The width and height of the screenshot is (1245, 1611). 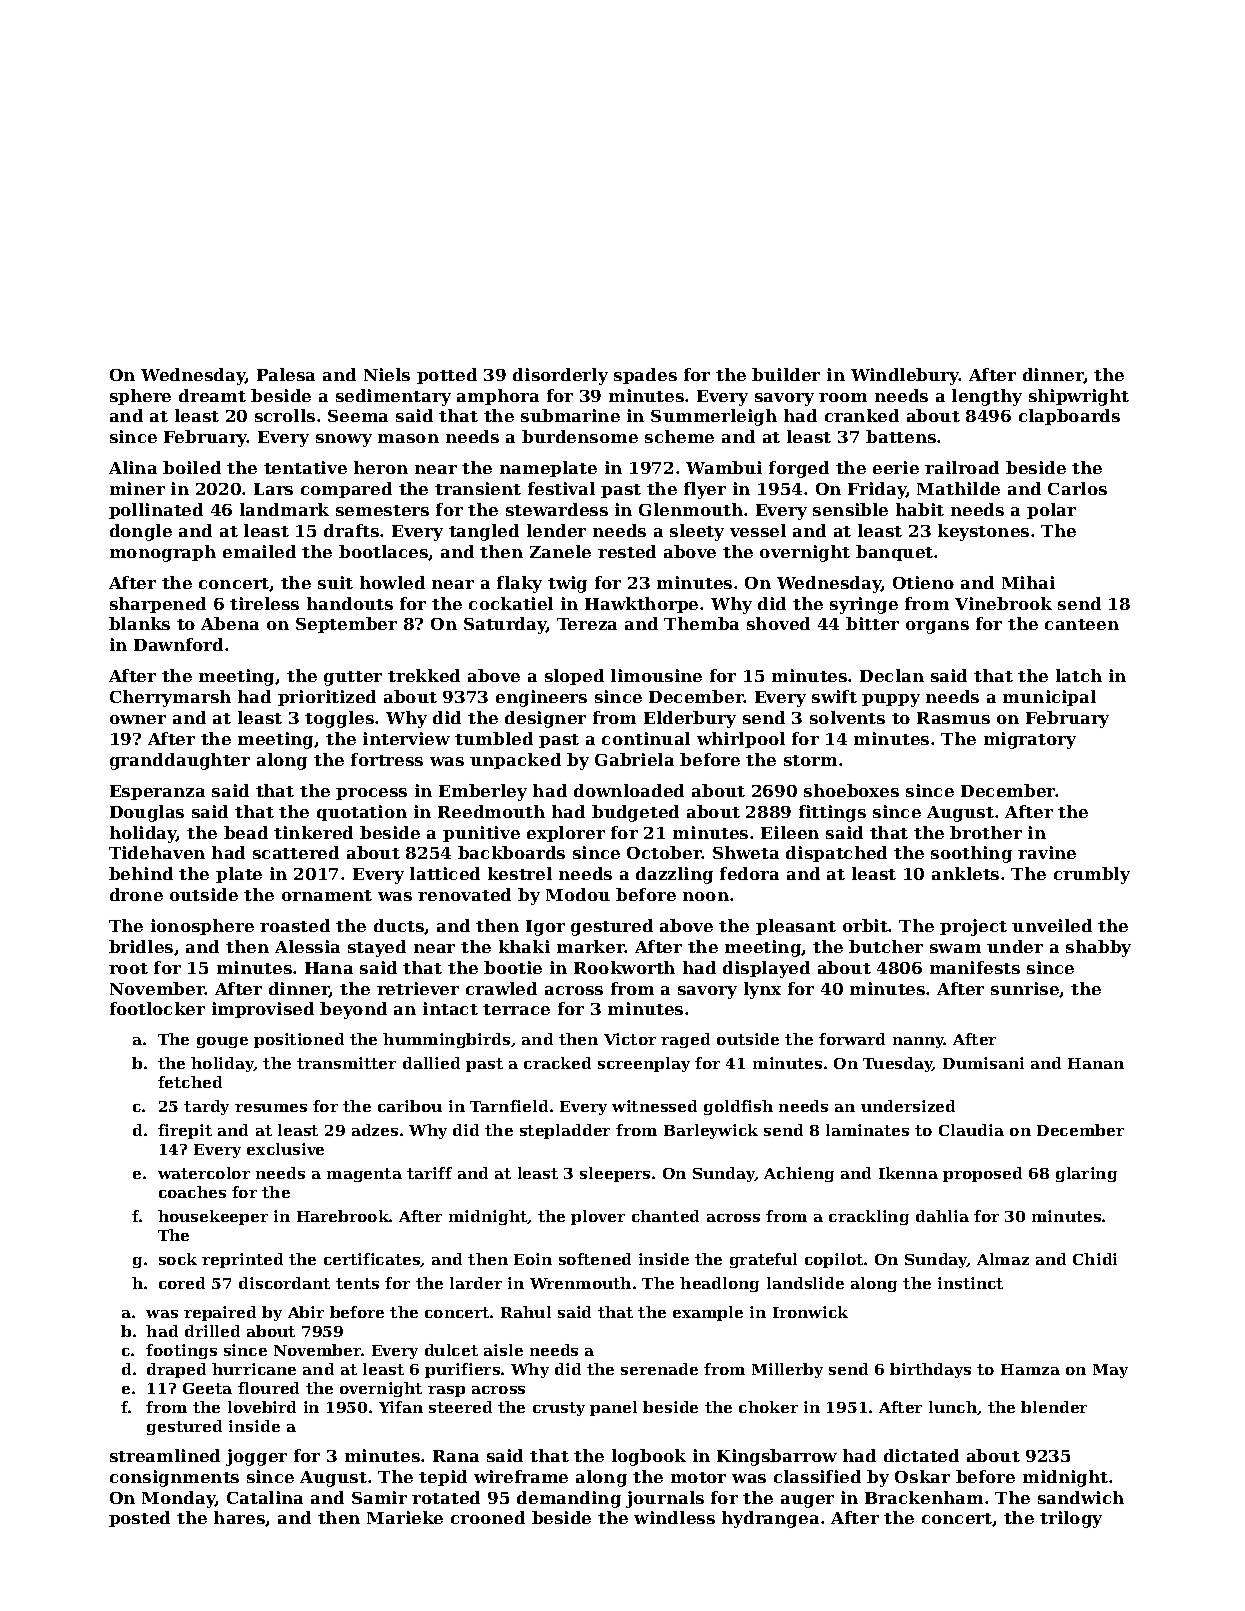 I want to click on Tereza, so click(x=587, y=624).
